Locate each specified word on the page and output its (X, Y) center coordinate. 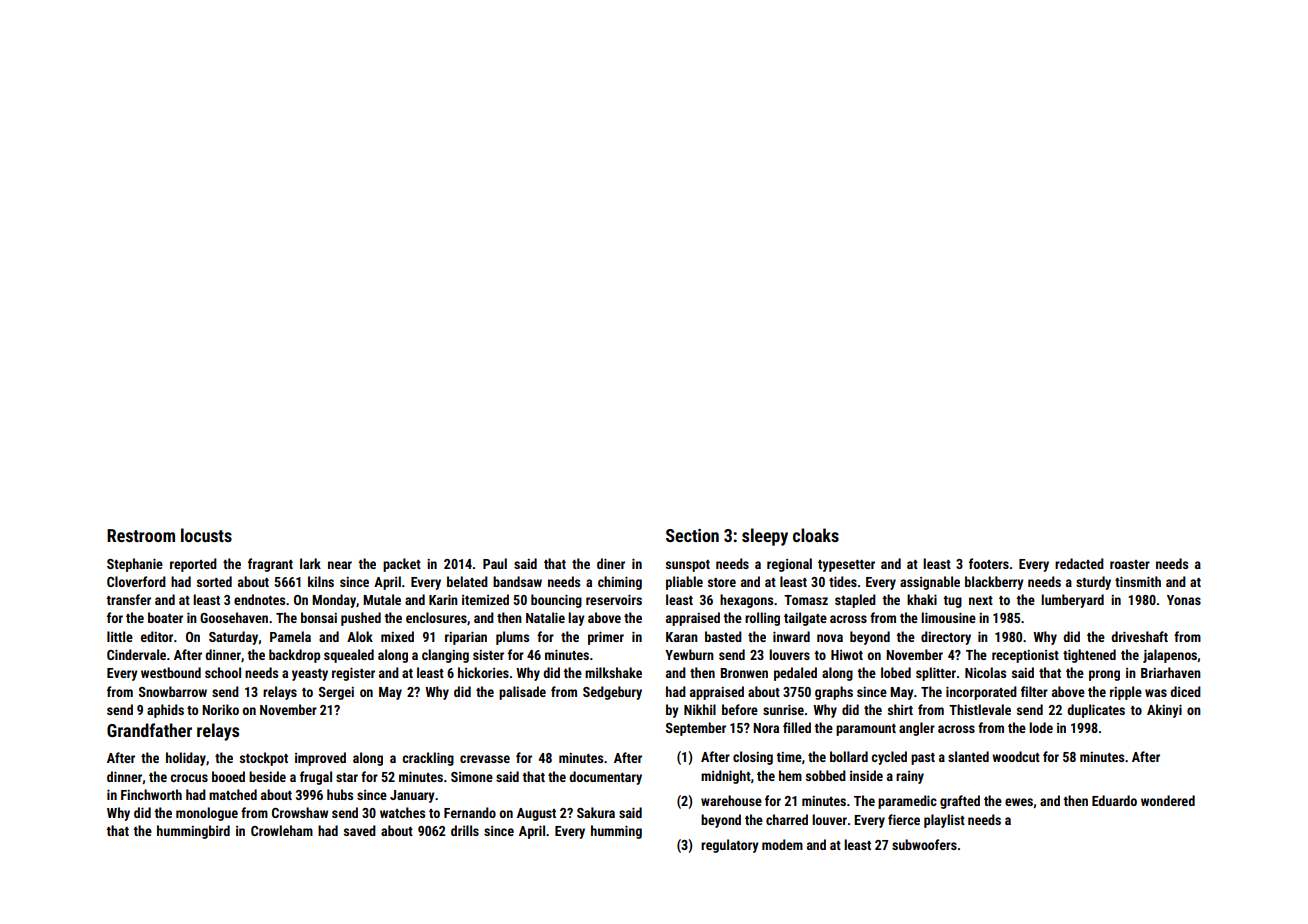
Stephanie (135, 565)
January (412, 796)
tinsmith (1138, 581)
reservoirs (614, 599)
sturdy (1093, 583)
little (120, 636)
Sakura (596, 812)
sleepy (765, 537)
